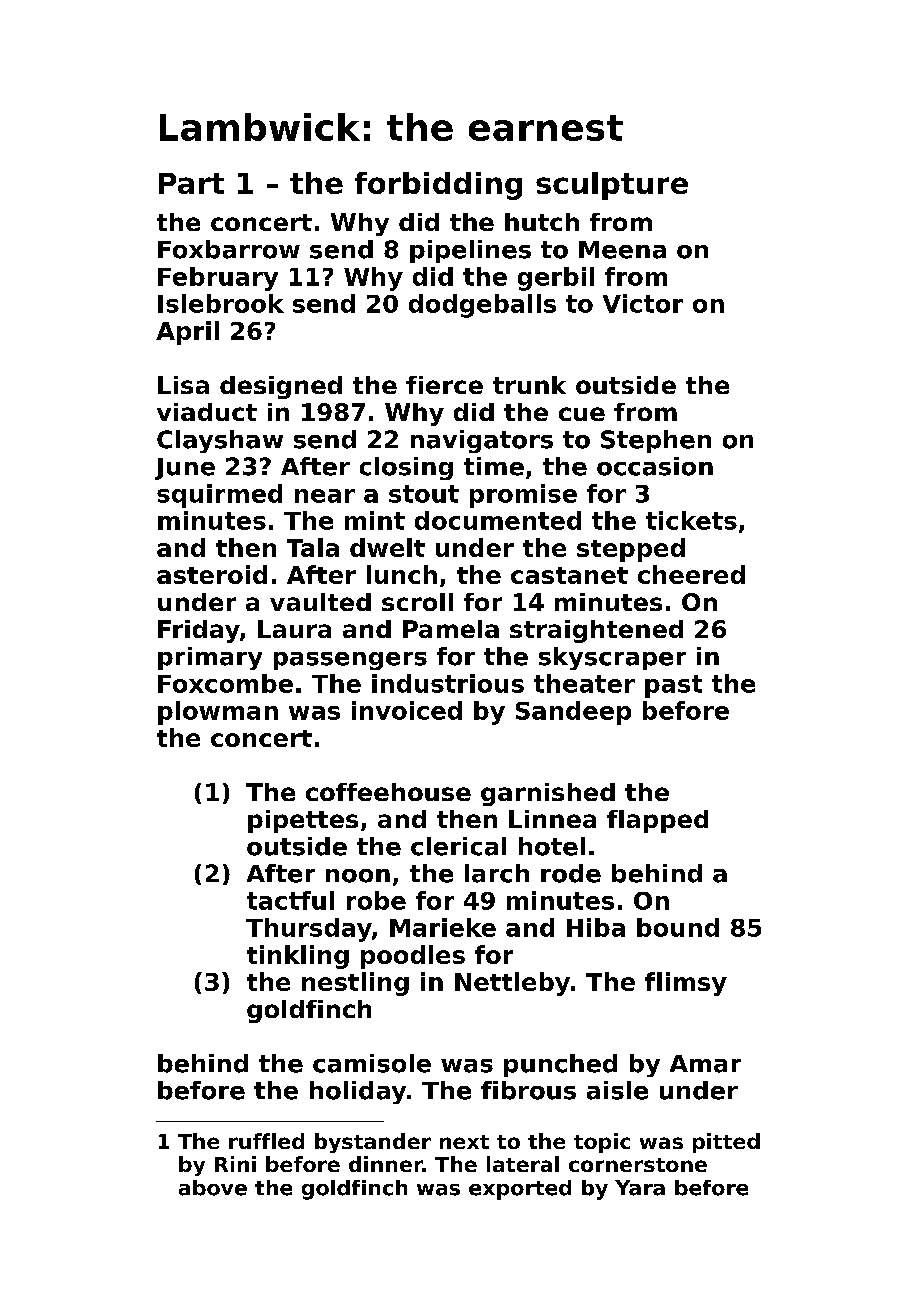 The width and height of the page is (924, 1311). Describe the element at coordinates (213, 1188) in the page. I see `above` at that location.
